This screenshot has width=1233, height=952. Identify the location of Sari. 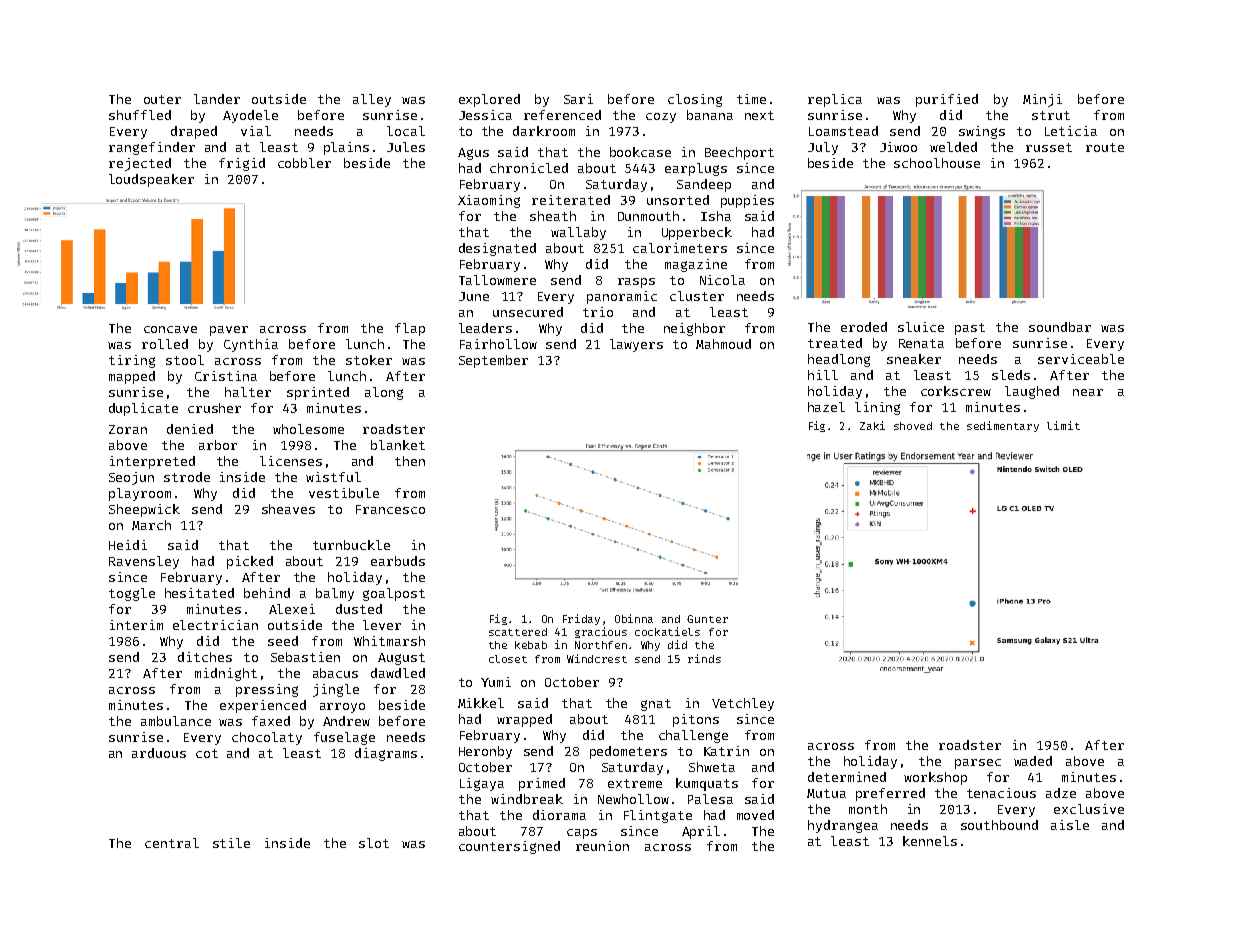
(578, 99).
